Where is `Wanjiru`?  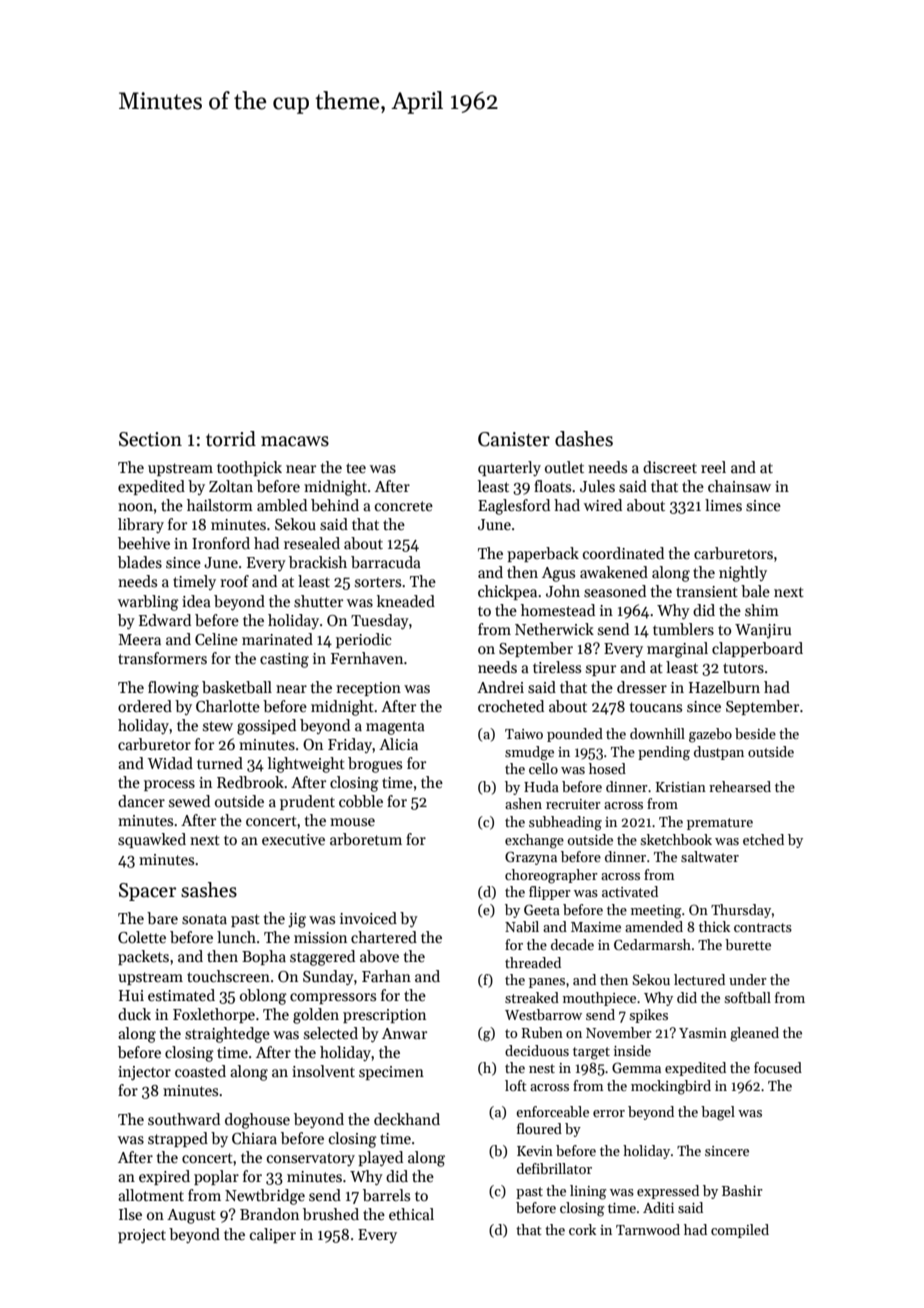 Wanjiru is located at coordinates (763, 631).
